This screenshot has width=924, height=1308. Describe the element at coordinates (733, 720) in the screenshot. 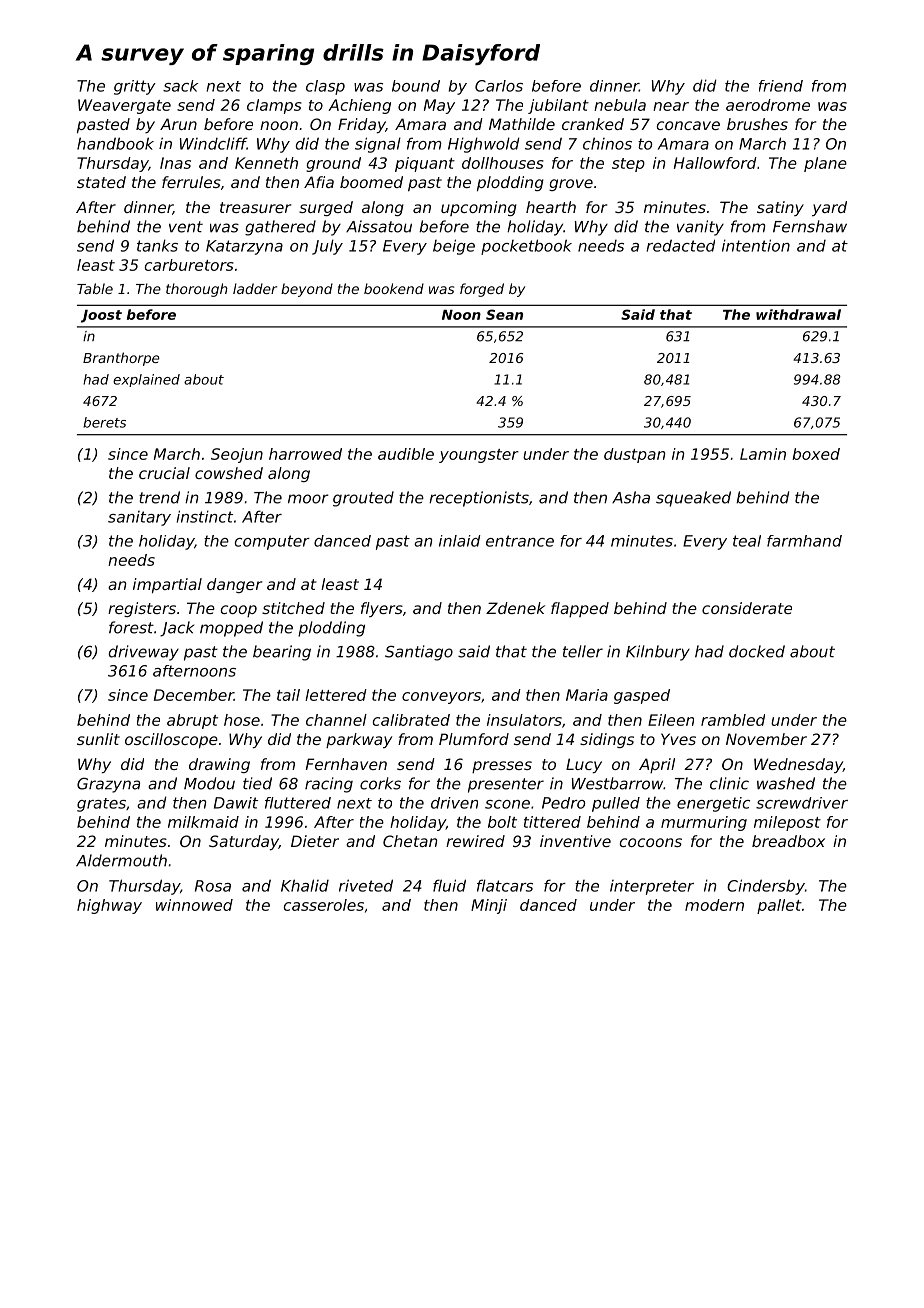

I see `rambled` at that location.
